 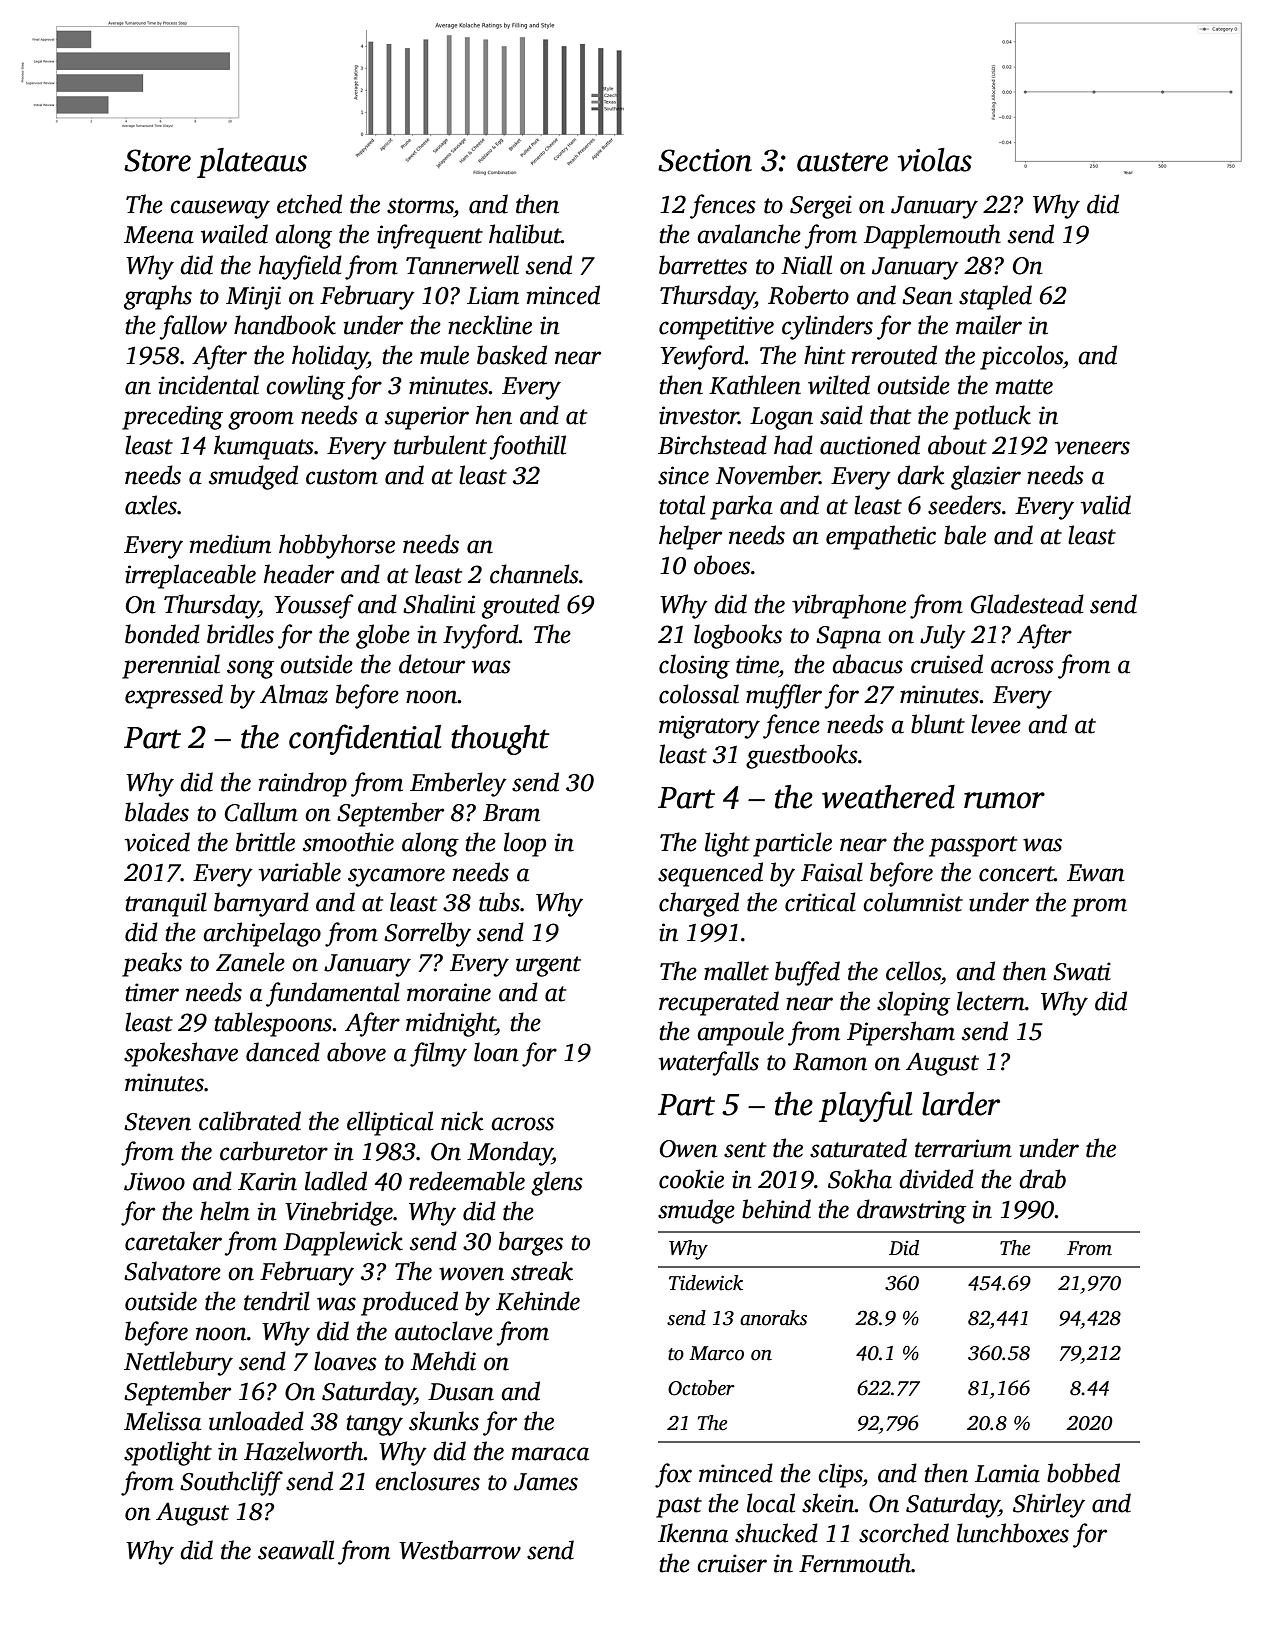 What do you see at coordinates (159, 235) in the document?
I see `Meena` at bounding box center [159, 235].
